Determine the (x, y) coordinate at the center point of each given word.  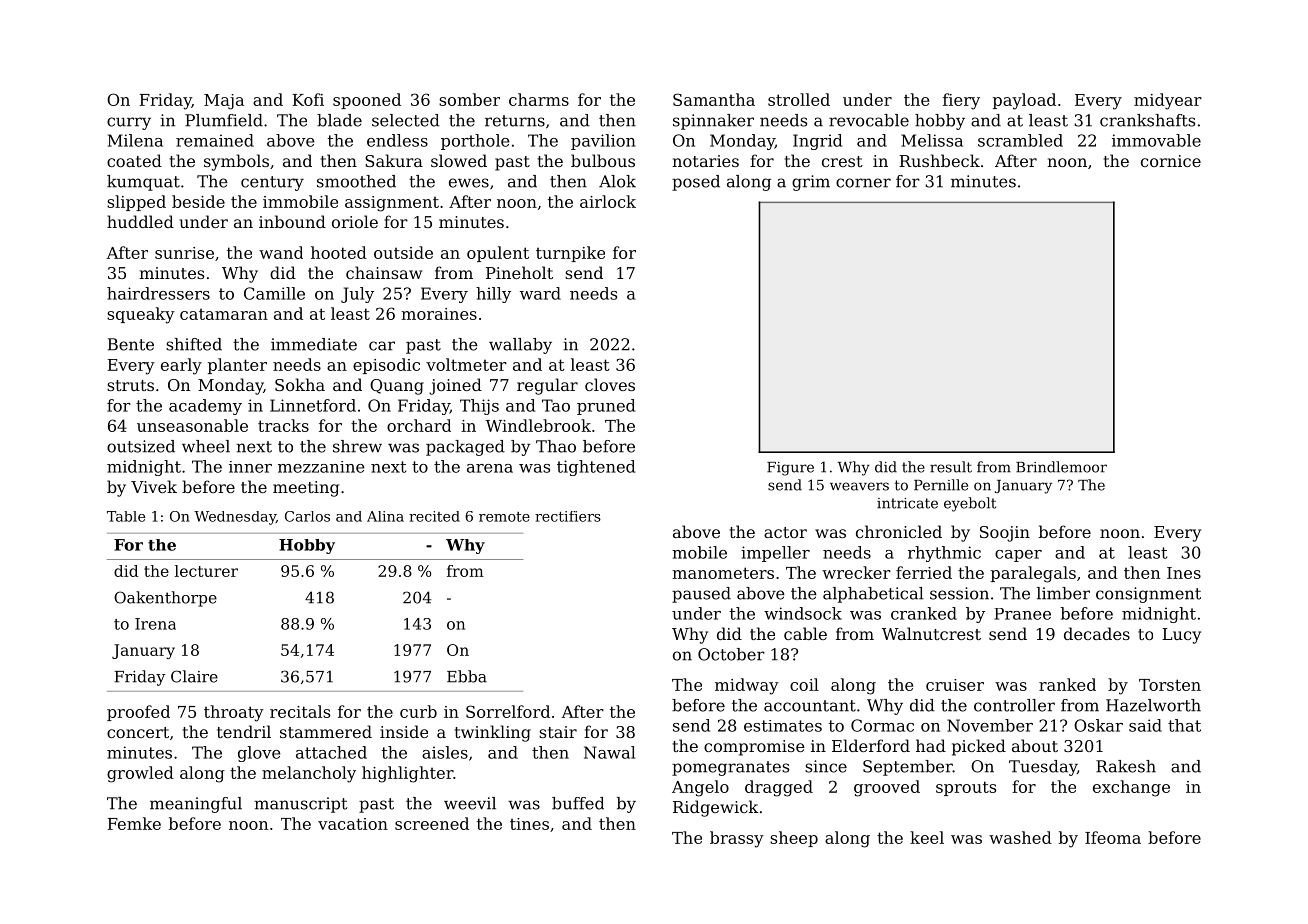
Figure (790, 469)
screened (432, 823)
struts (130, 385)
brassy (737, 839)
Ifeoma (1113, 837)
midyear (1168, 101)
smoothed (356, 181)
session (959, 593)
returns (515, 121)
